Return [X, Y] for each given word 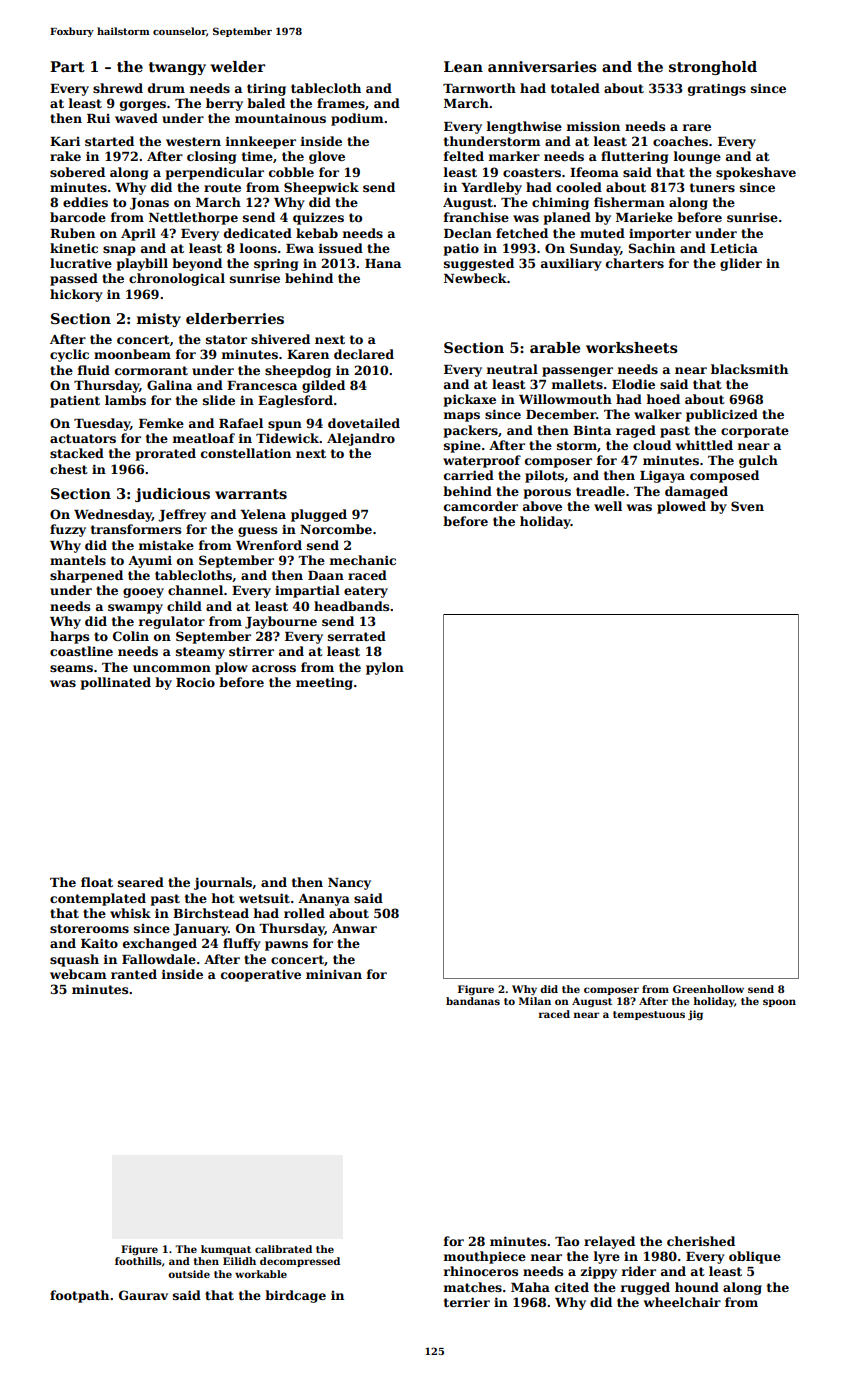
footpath [79, 1296]
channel [195, 590]
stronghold [713, 68]
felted [464, 156]
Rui [98, 118]
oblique [755, 1257]
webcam [78, 974]
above [542, 506]
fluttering [634, 157]
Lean [463, 66]
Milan [535, 1001]
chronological [177, 279]
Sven [747, 506]
